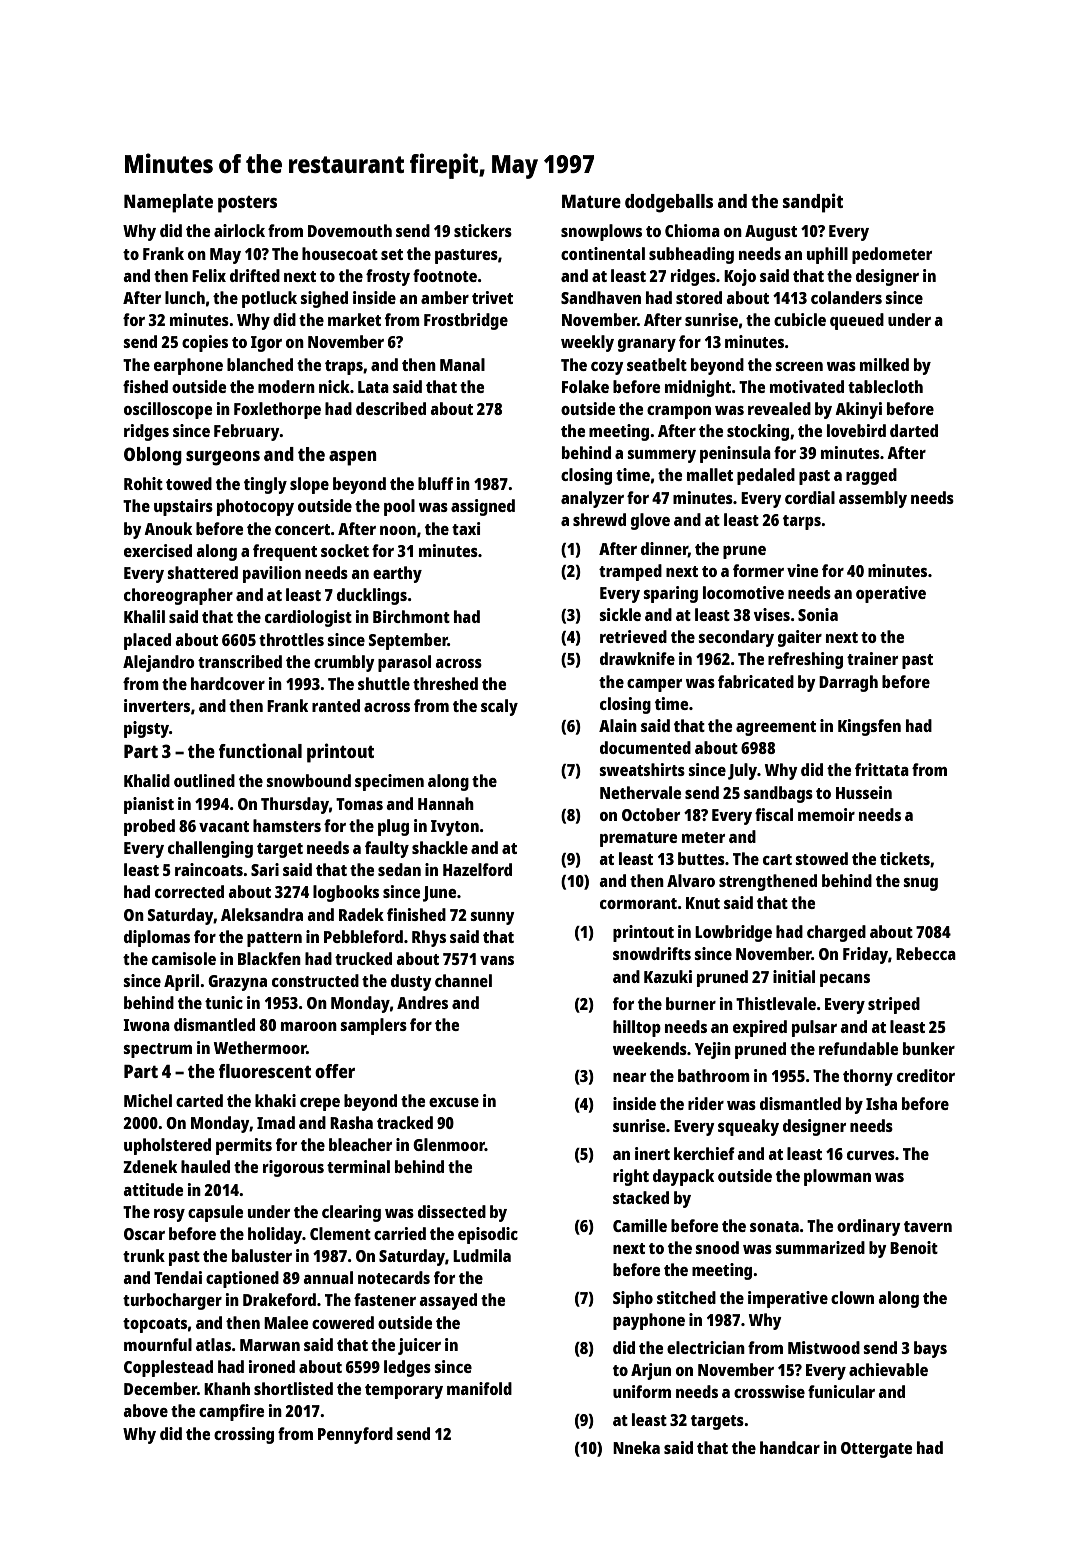 This screenshot has height=1564, width=1080. What do you see at coordinates (813, 203) in the screenshot?
I see `sandpit` at bounding box center [813, 203].
